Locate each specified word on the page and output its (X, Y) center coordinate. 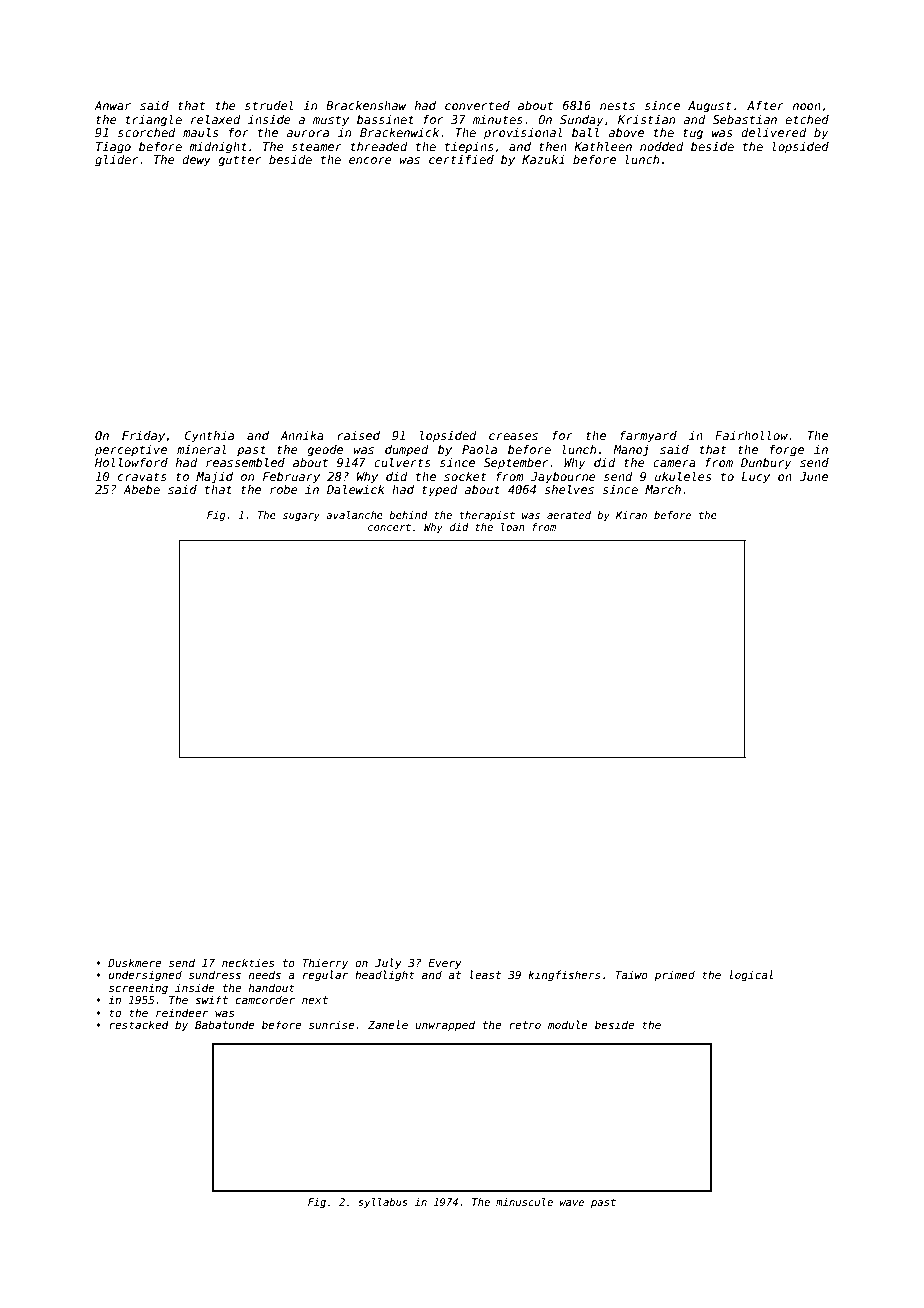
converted (477, 105)
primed (674, 975)
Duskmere (134, 962)
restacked (139, 1024)
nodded (662, 146)
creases (513, 436)
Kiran (631, 515)
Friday (143, 437)
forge (787, 451)
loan (513, 527)
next (315, 1000)
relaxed (216, 119)
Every (445, 964)
